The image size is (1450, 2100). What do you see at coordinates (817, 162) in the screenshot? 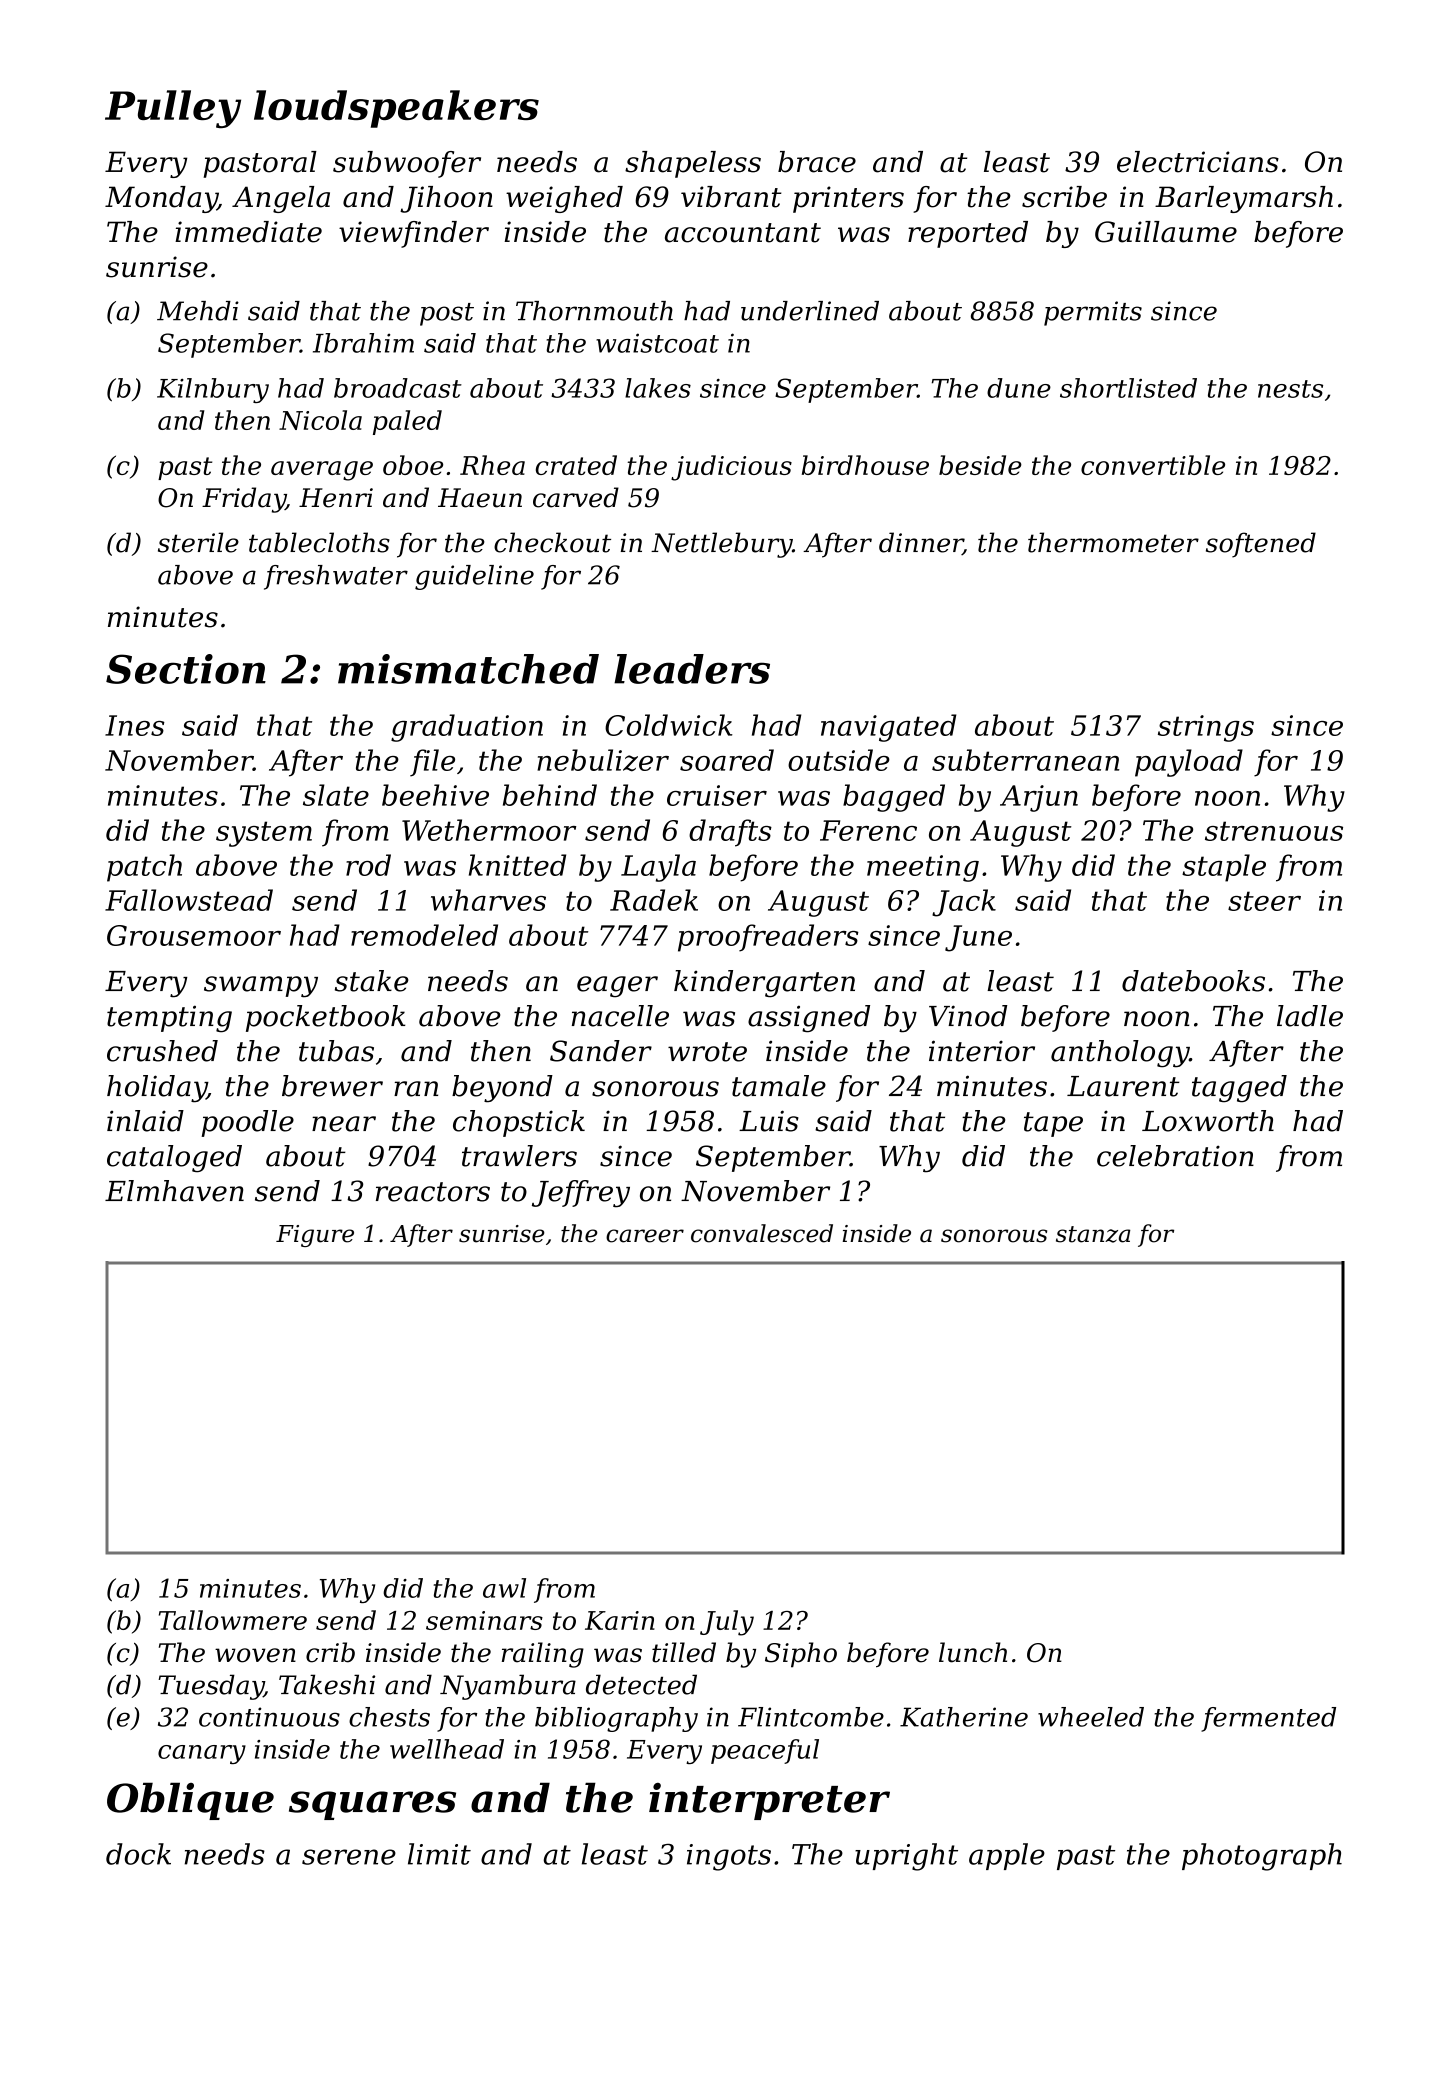
I see `brace` at bounding box center [817, 162].
